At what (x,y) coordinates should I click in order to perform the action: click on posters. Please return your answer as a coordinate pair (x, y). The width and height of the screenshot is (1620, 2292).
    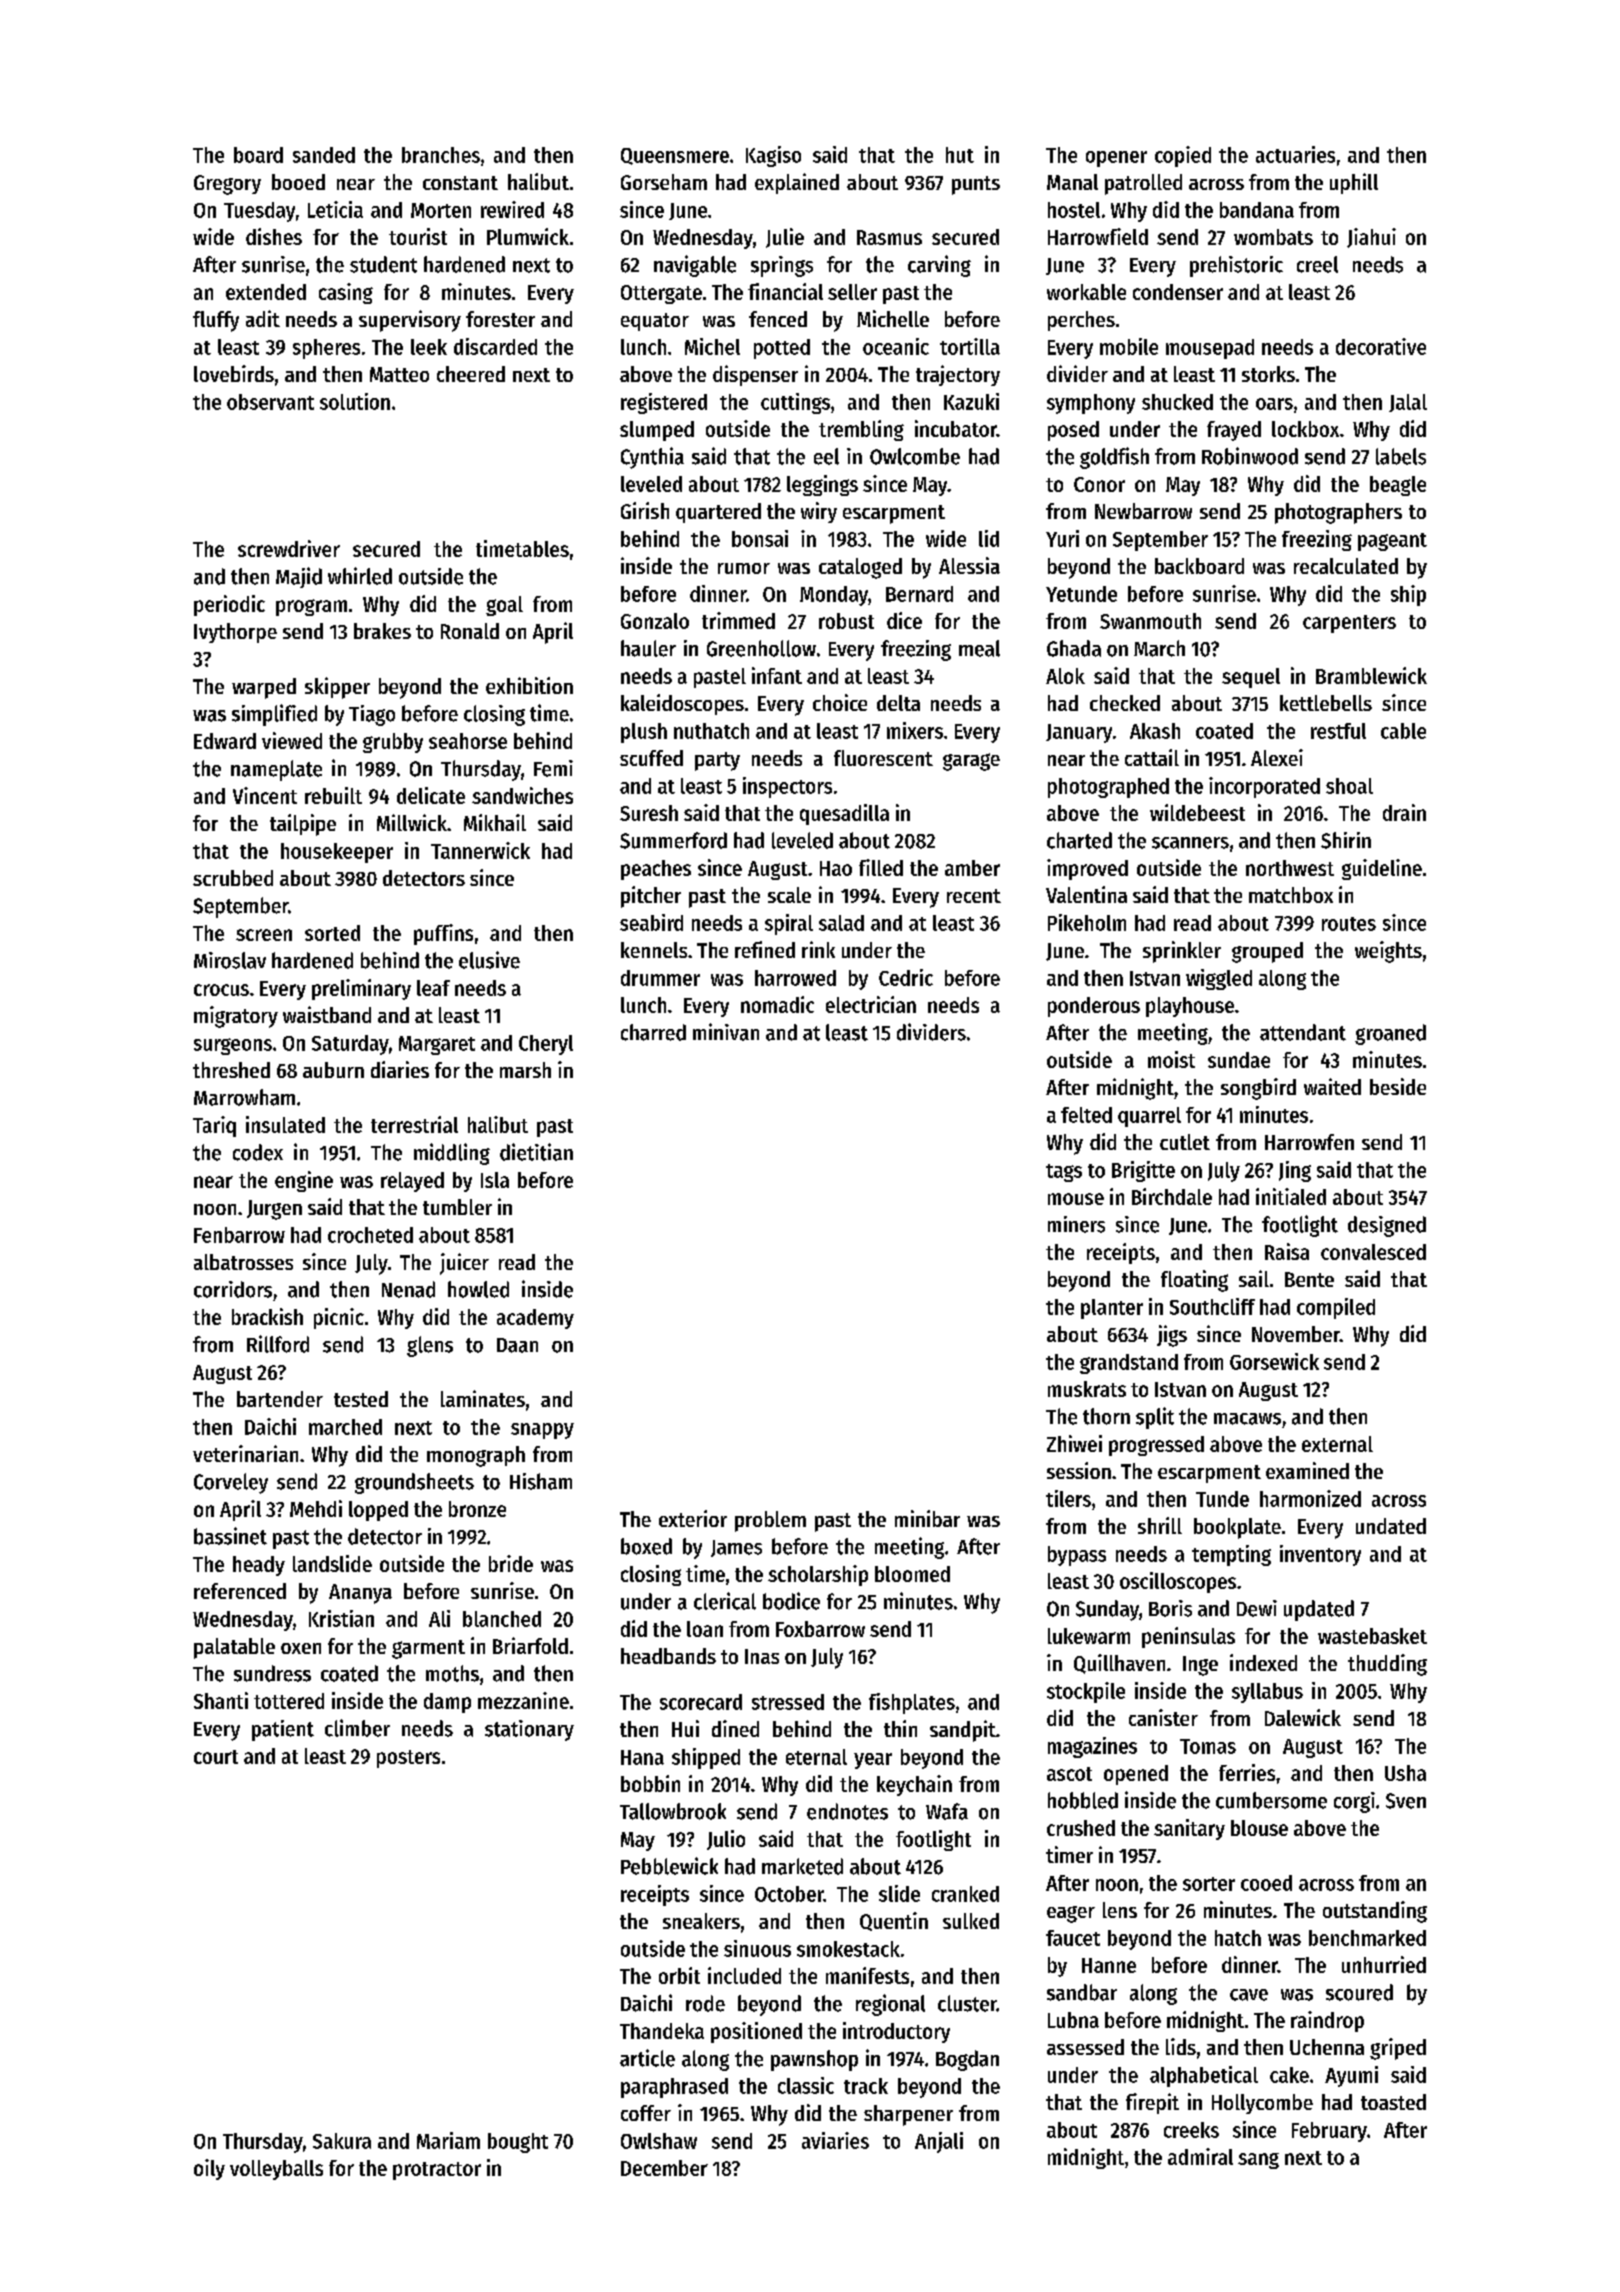
    Looking at the image, I should click on (408, 1759).
